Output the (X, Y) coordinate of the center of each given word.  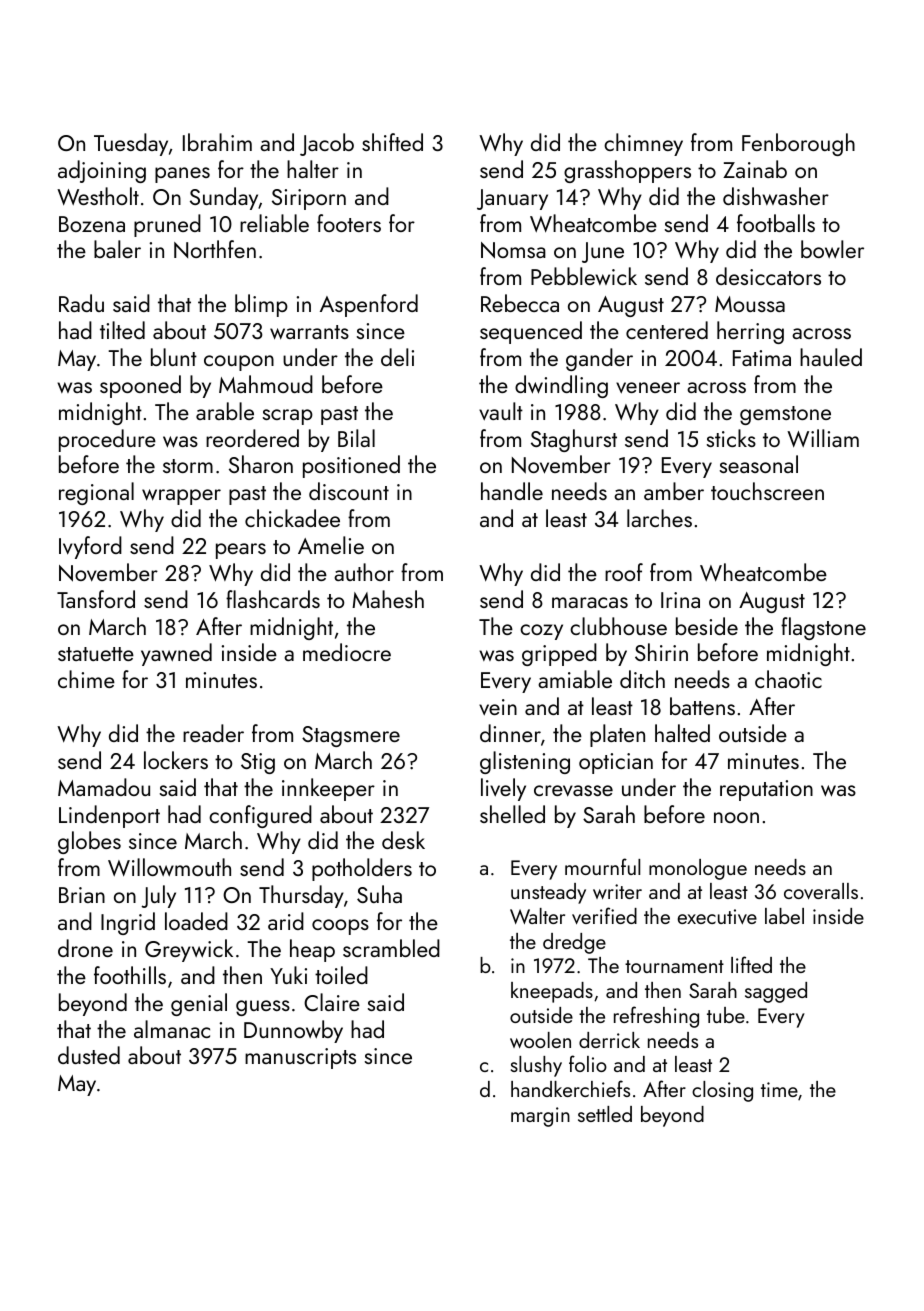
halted (682, 733)
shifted (392, 142)
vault (501, 411)
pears (241, 551)
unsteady (548, 893)
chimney (643, 144)
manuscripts (300, 1058)
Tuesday (131, 144)
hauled (831, 357)
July (158, 896)
